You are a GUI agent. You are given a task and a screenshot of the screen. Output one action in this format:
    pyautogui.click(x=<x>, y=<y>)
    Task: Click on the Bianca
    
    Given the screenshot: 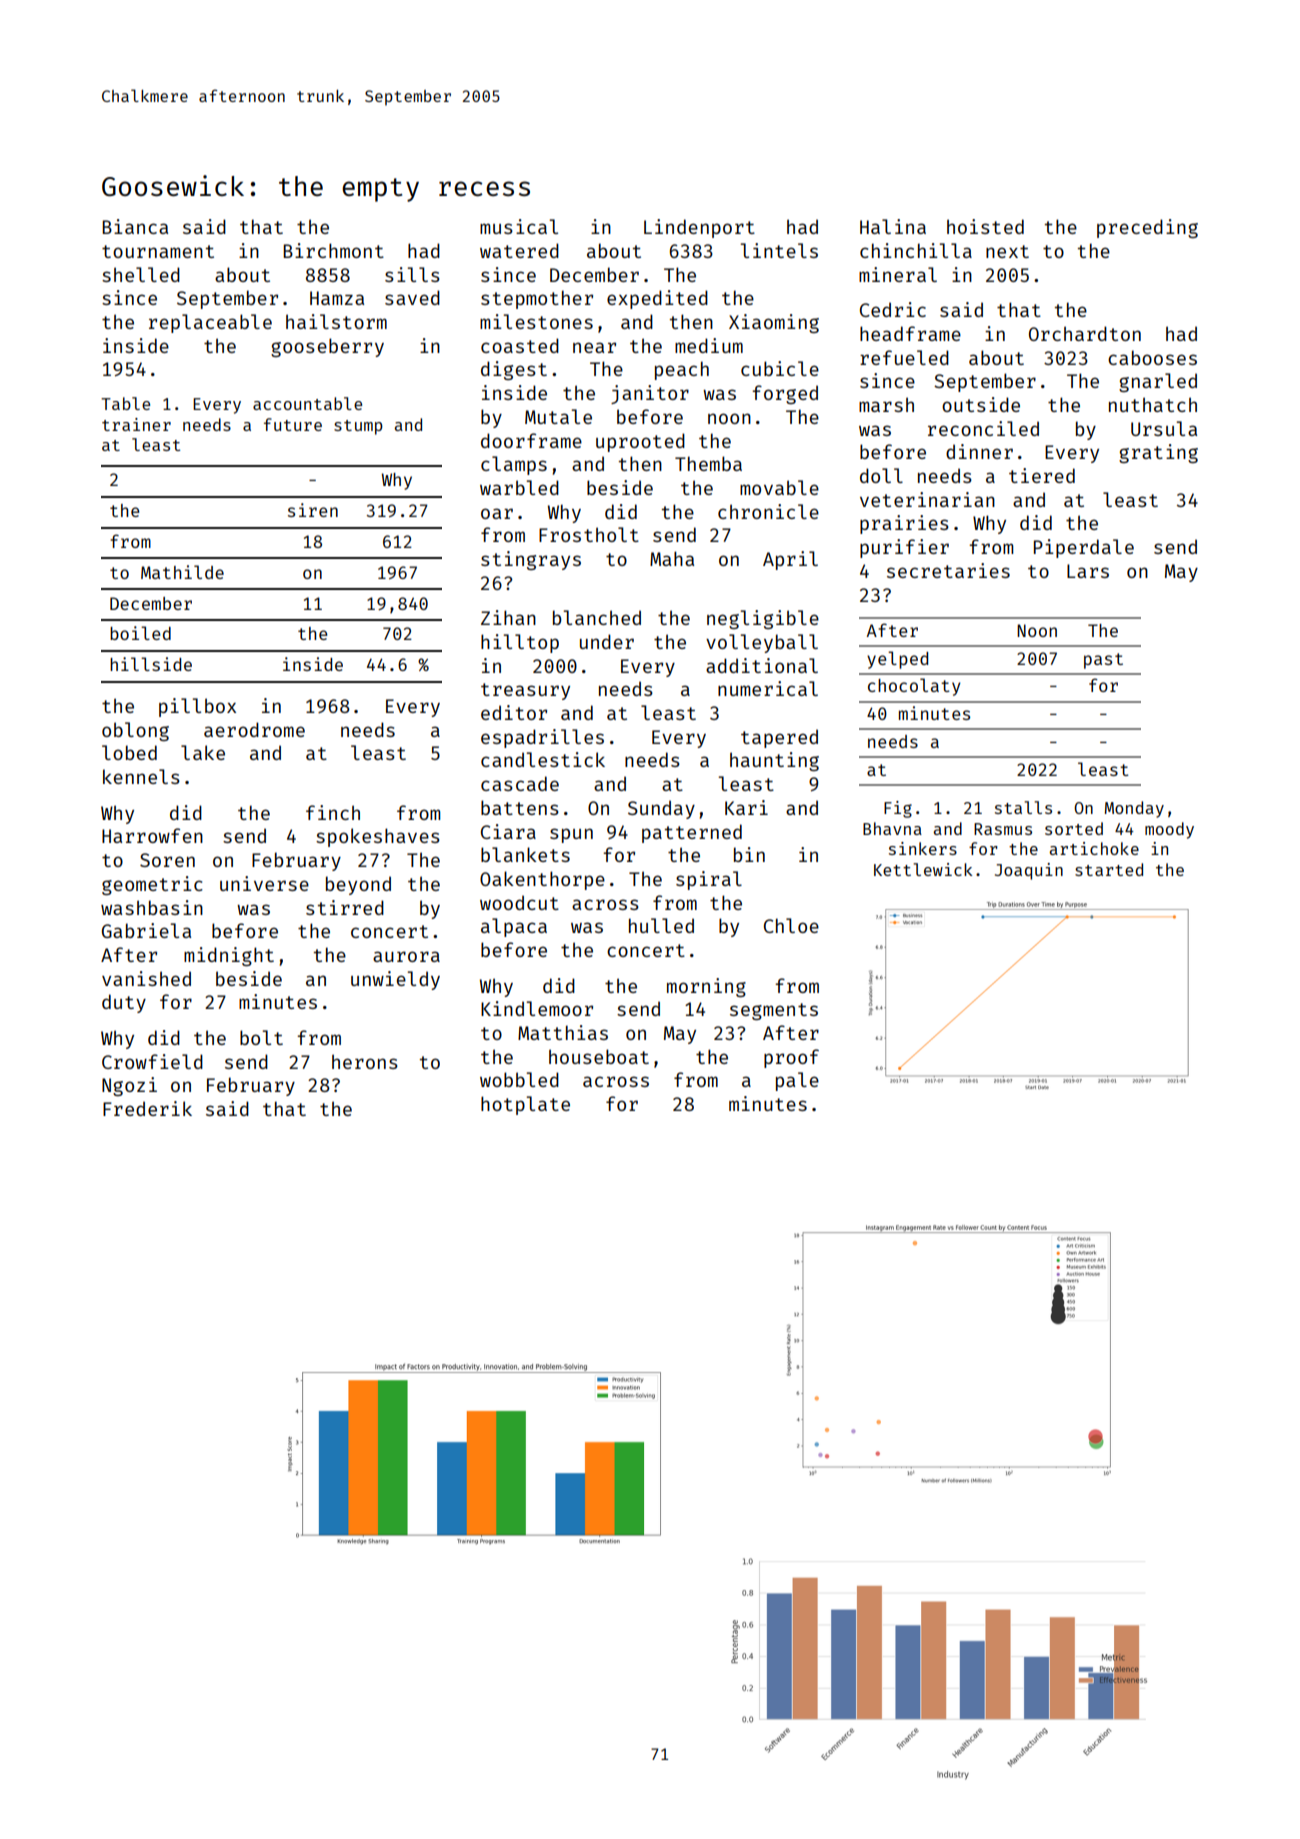 What is the action you would take?
    pyautogui.click(x=135, y=226)
